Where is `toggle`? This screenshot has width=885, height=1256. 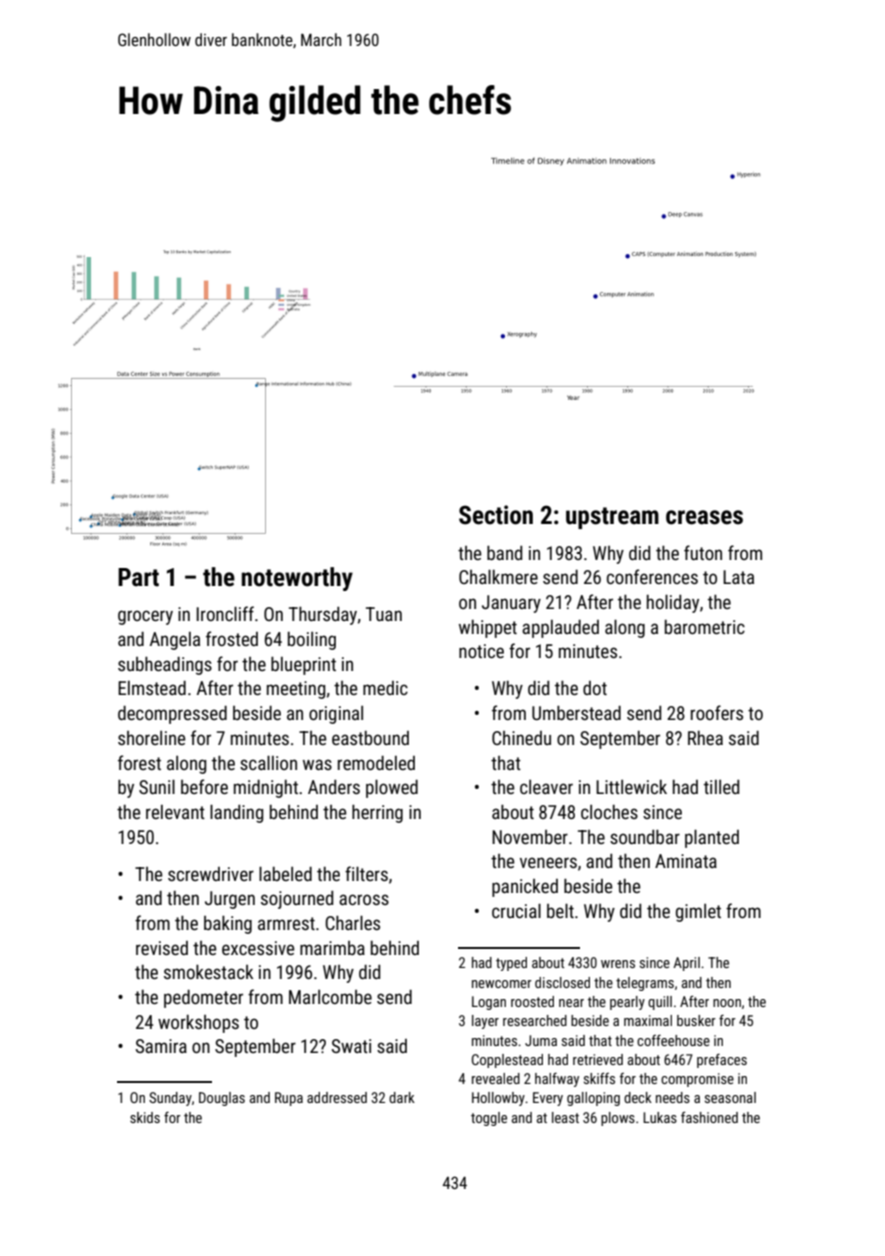 toggle is located at coordinates (489, 1119).
